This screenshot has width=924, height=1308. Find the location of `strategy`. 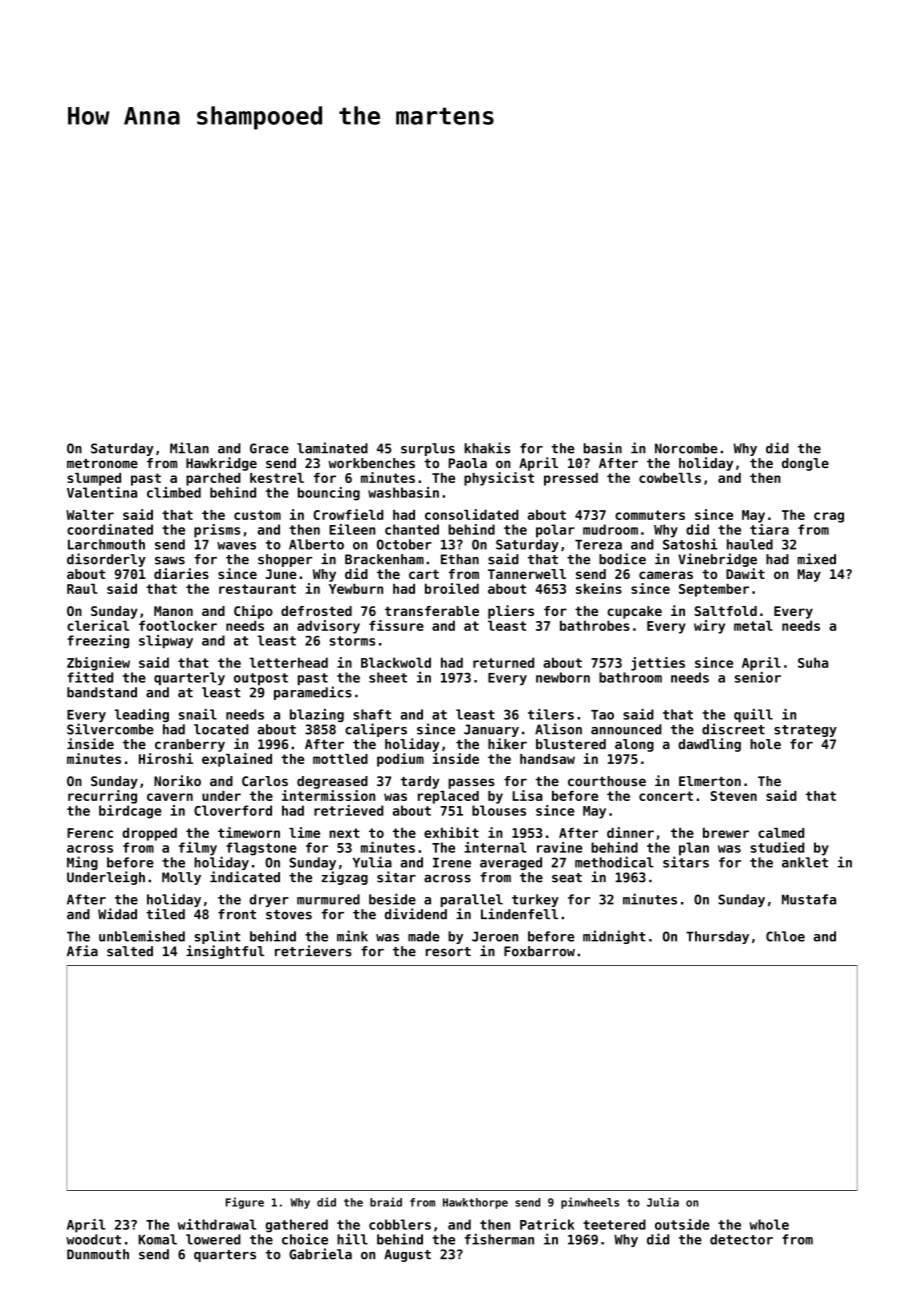

strategy is located at coordinates (805, 731).
